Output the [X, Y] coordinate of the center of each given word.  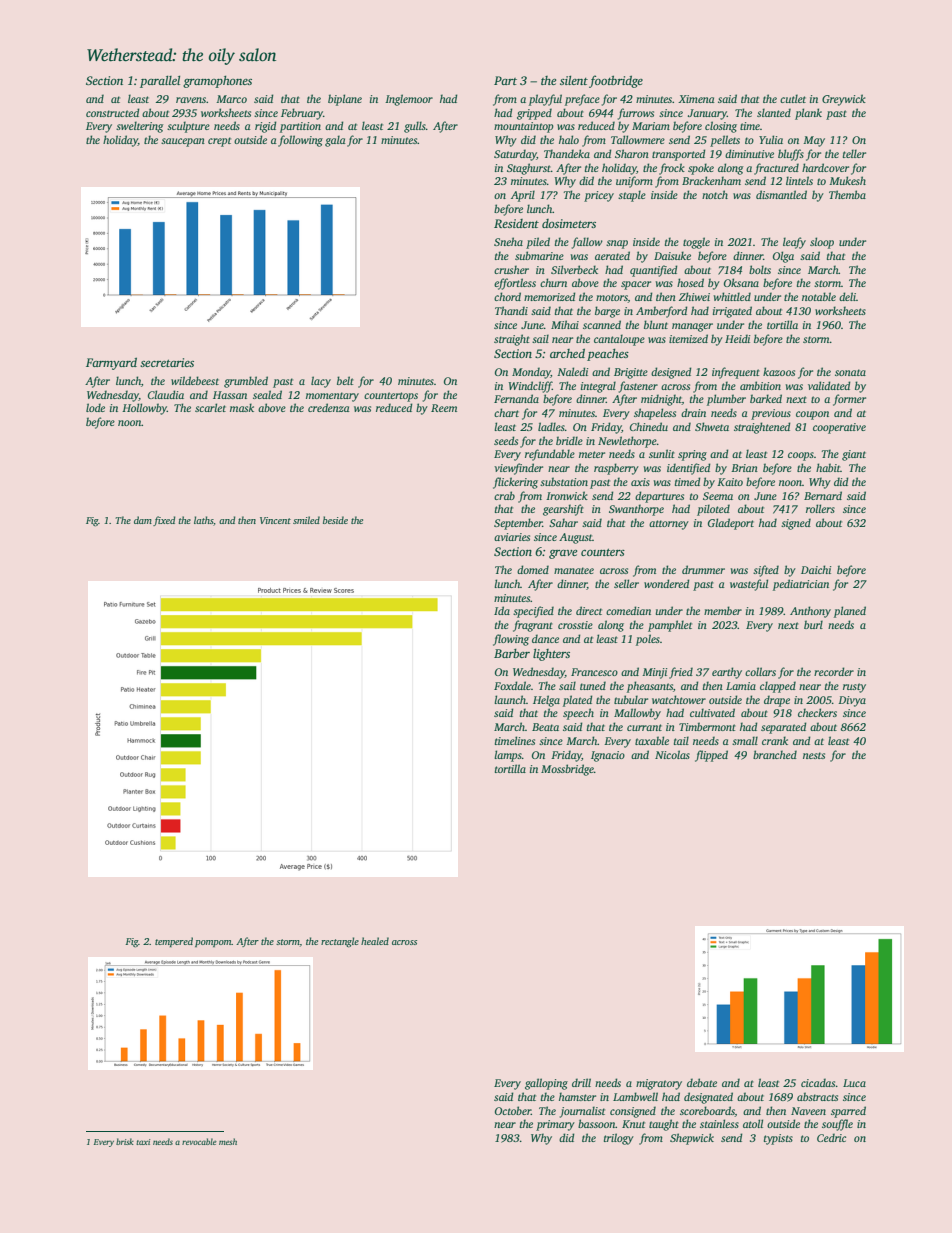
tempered [174, 942]
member [723, 610]
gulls [415, 127]
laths [203, 520]
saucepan [183, 142]
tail [681, 740]
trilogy [619, 1139]
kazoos [779, 371]
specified [533, 612]
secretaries [167, 362]
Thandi [511, 310]
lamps [508, 756]
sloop [822, 243]
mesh [228, 1141]
